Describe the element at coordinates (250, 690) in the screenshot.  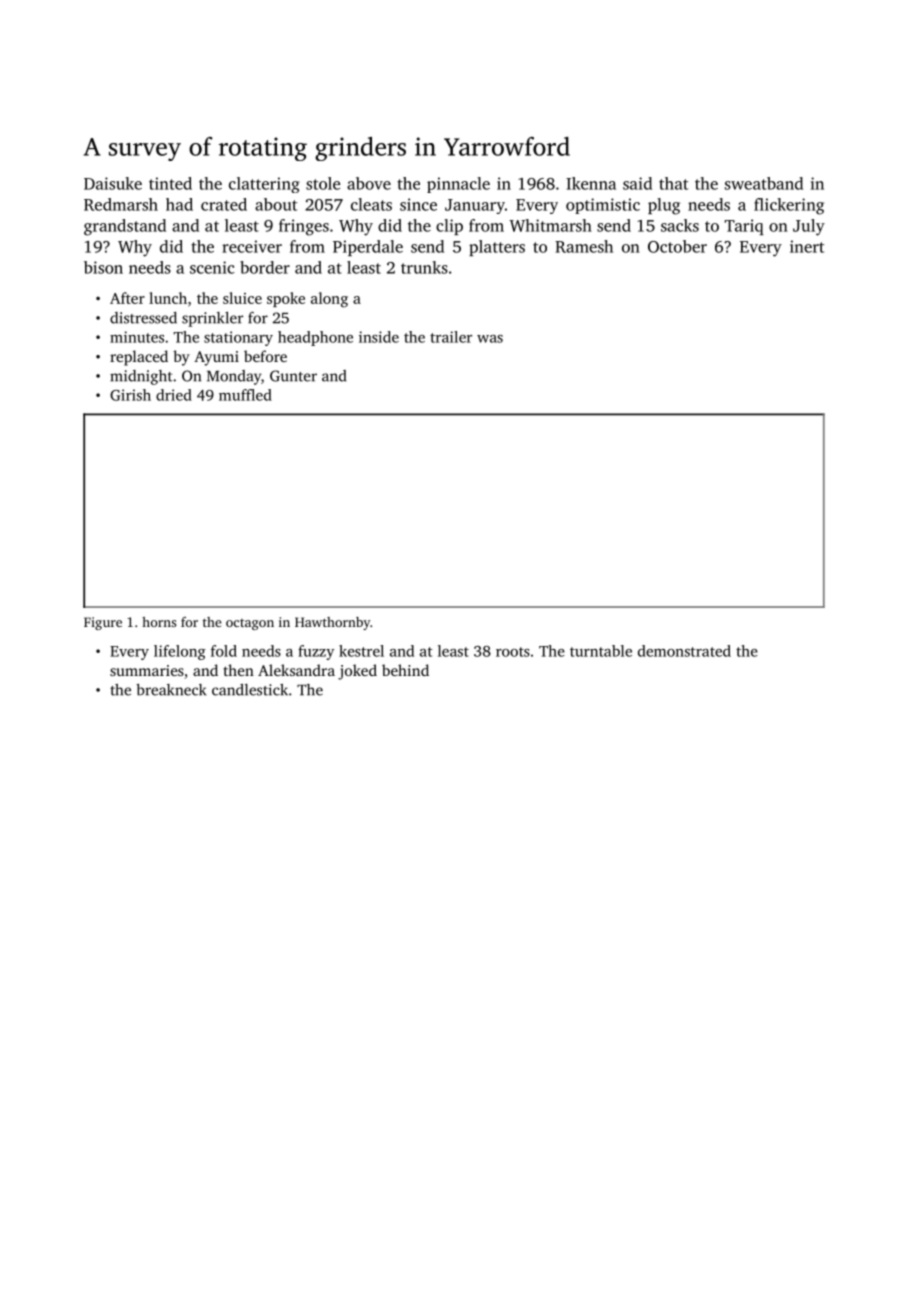
I see `candlestick` at that location.
